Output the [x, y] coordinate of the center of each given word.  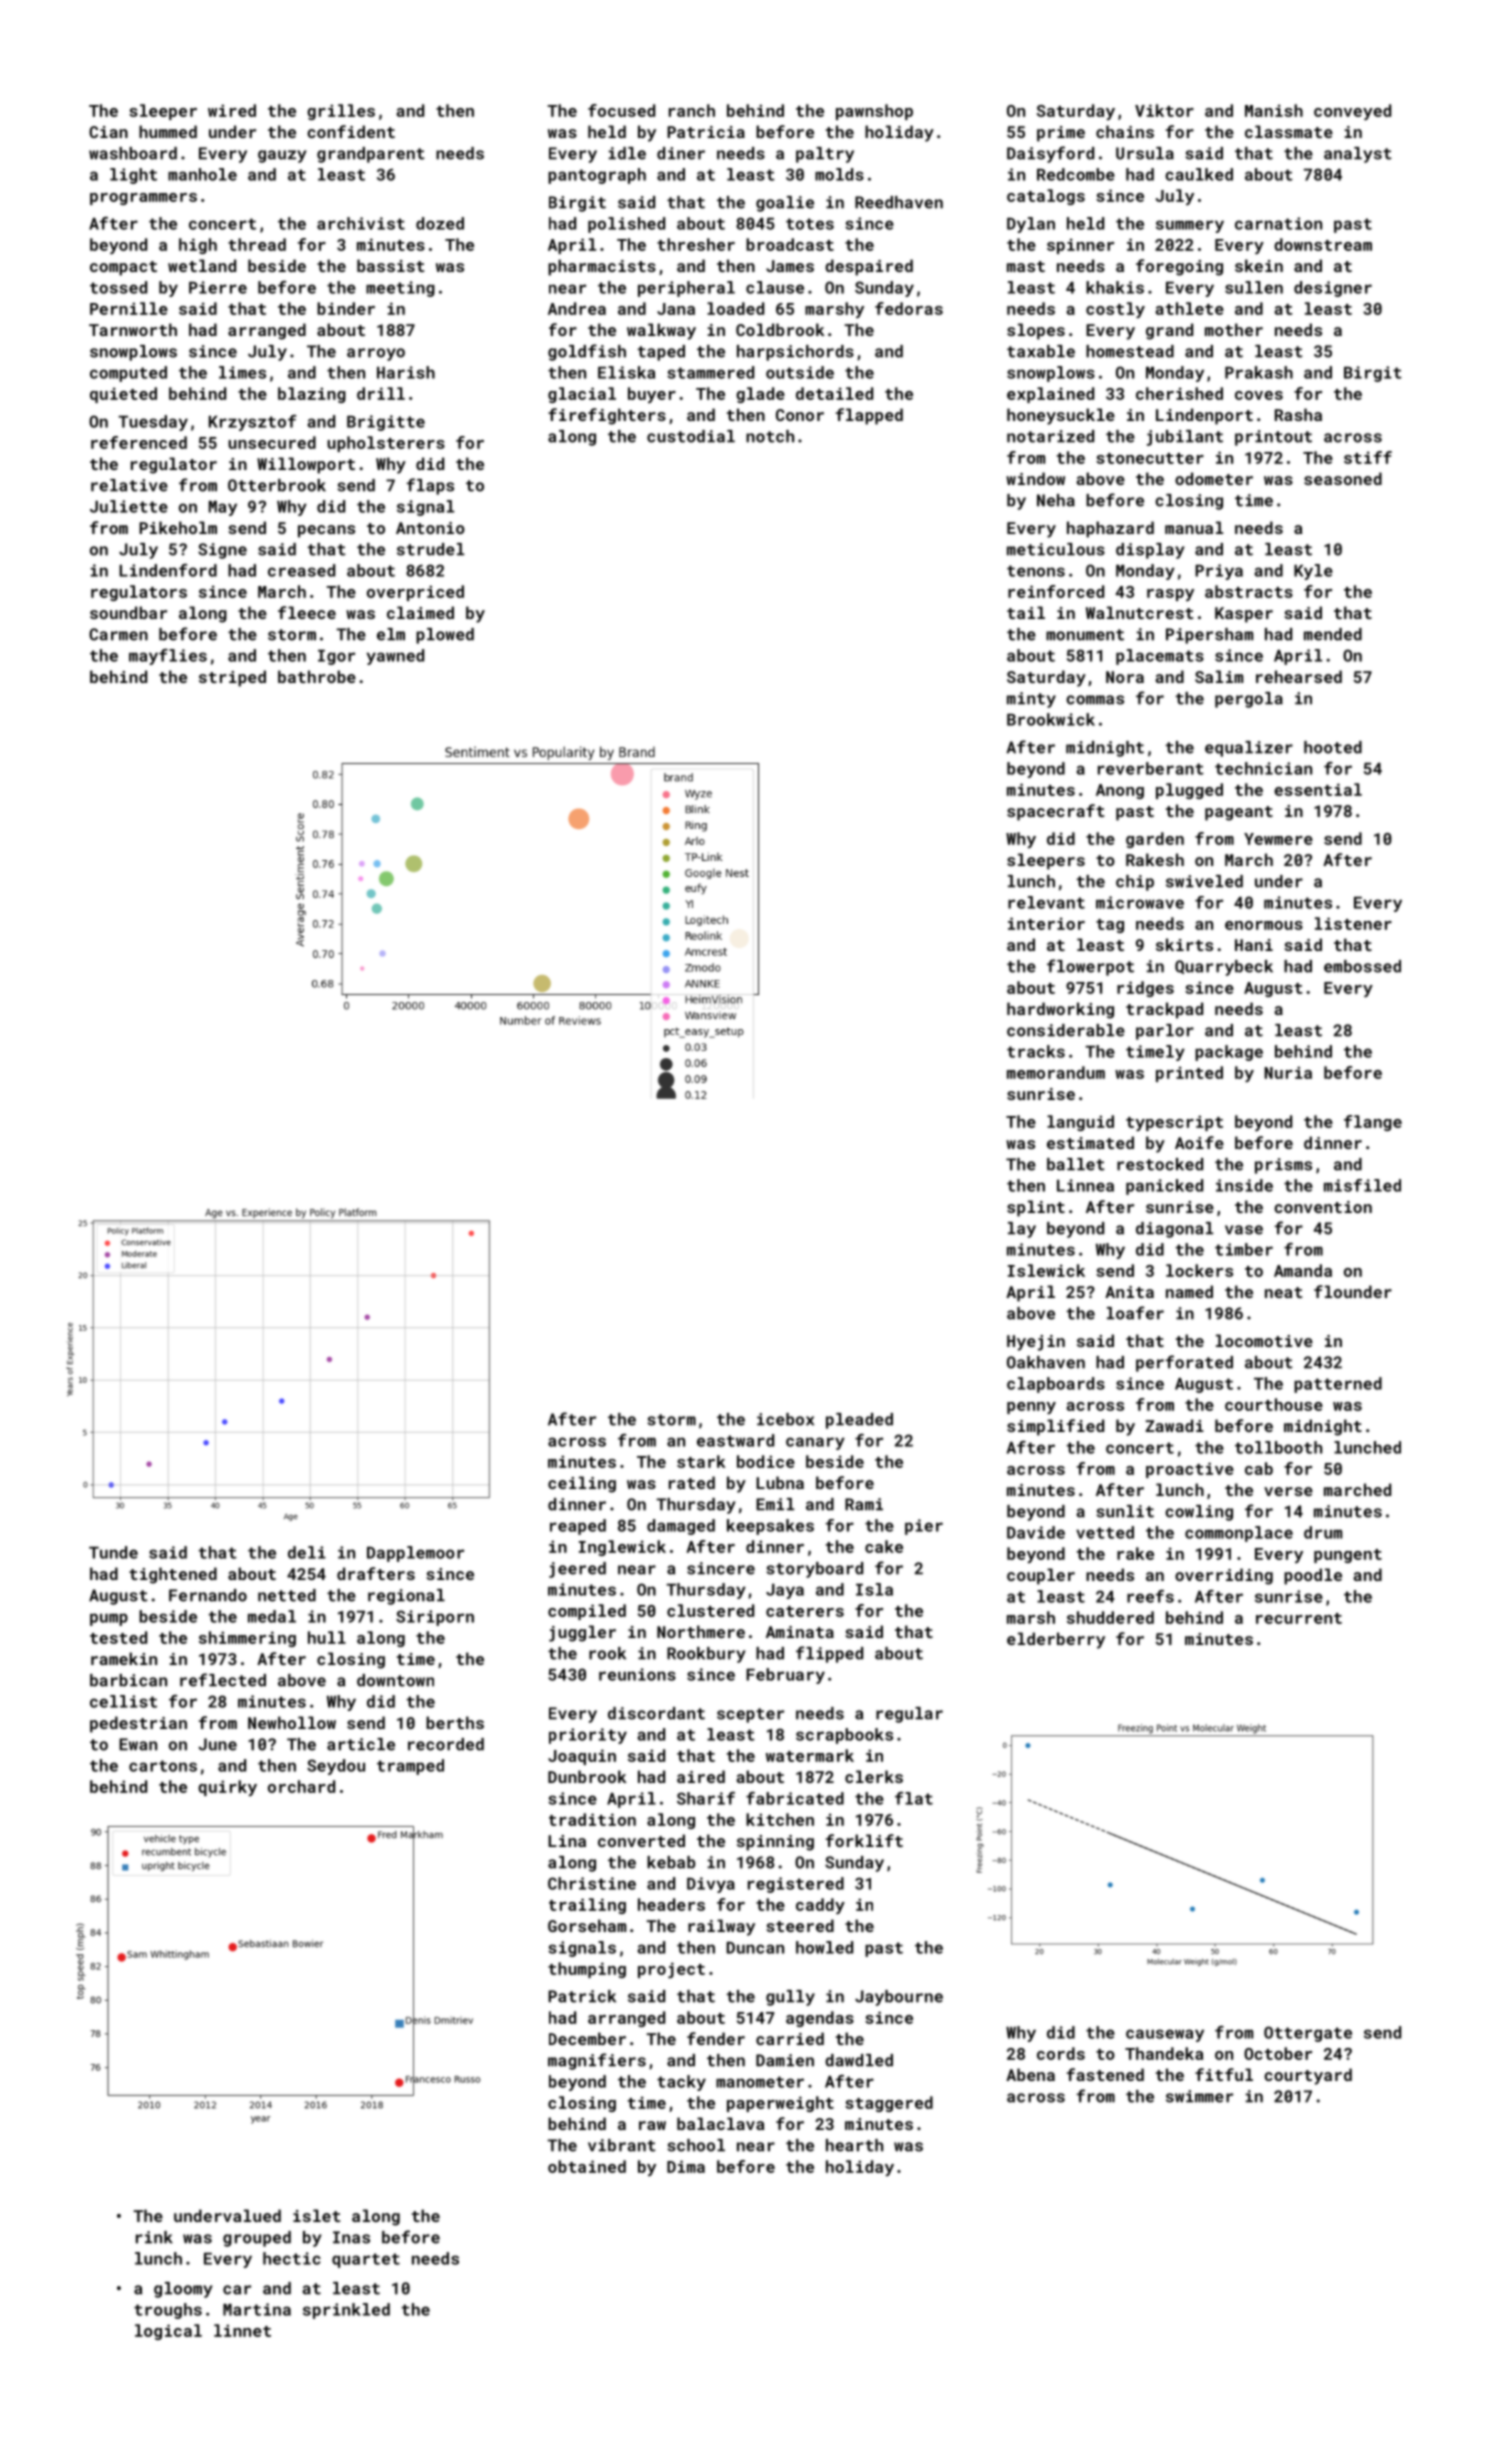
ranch [692, 110]
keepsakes [770, 1527]
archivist [361, 223]
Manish [1274, 110]
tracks [1036, 1051]
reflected [223, 1680]
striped [232, 678]
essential [1318, 789]
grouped [257, 2239]
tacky [681, 2083]
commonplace [1239, 1534]
